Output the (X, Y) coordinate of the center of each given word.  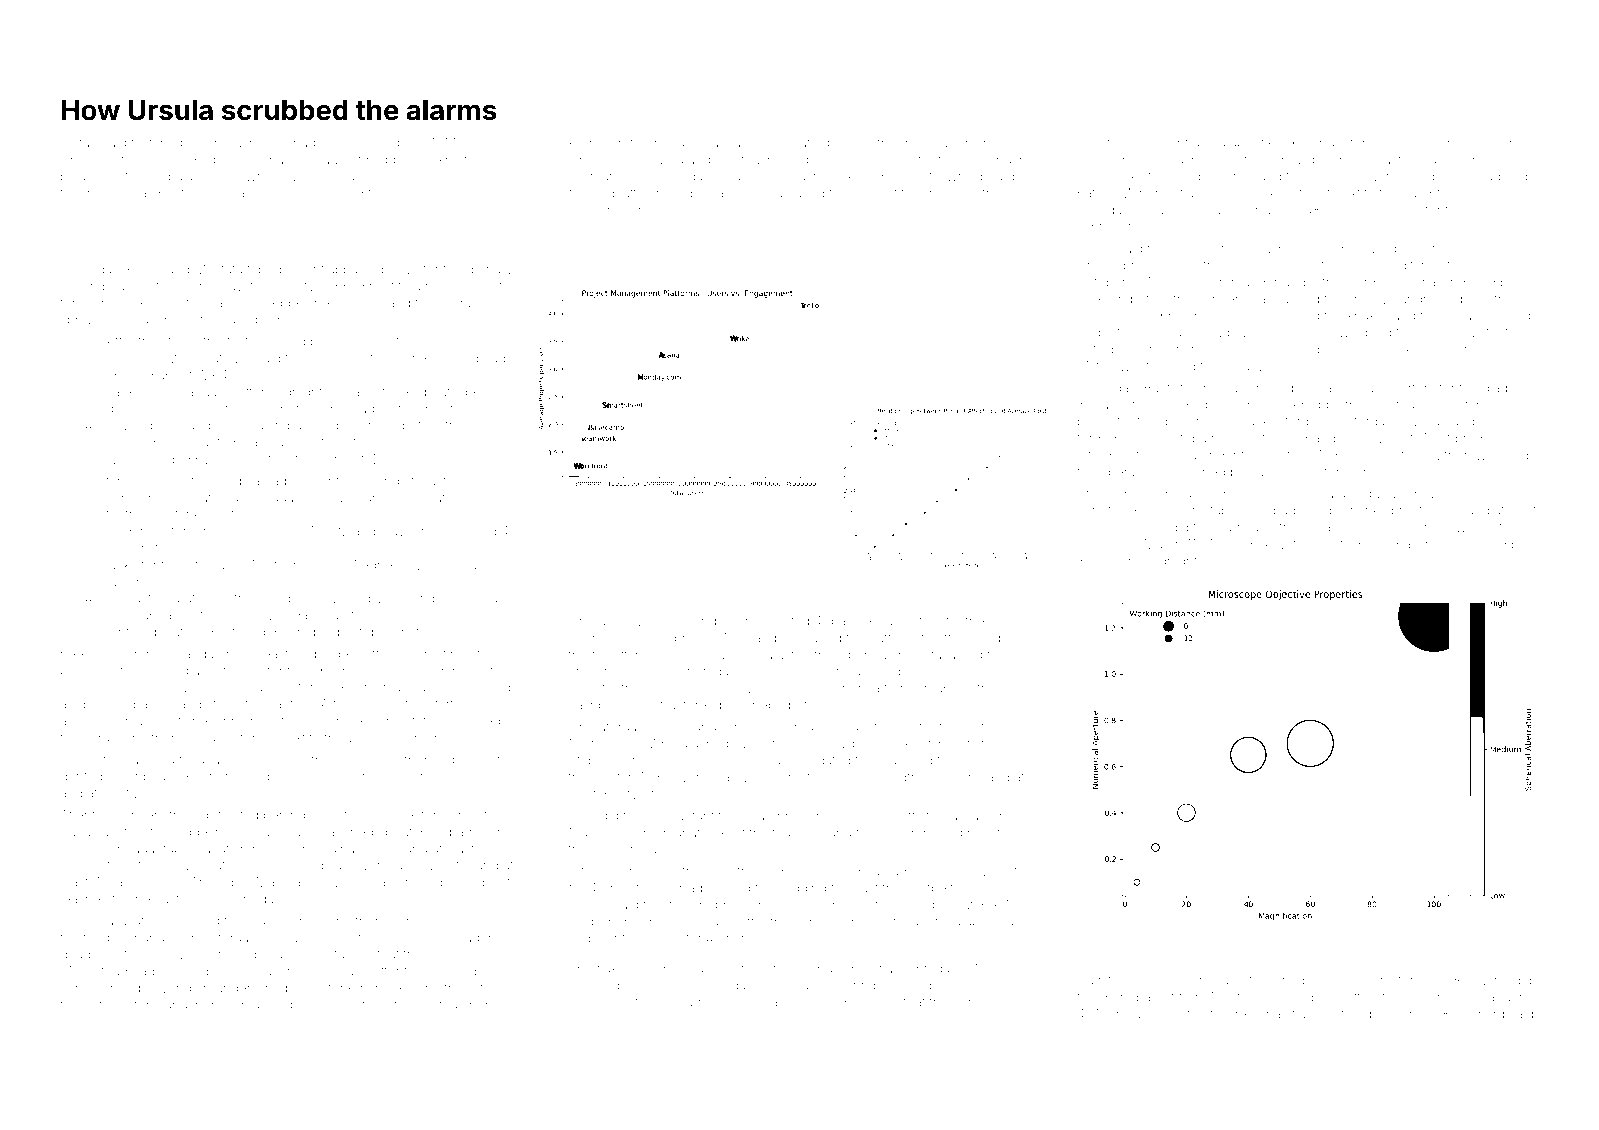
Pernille (591, 142)
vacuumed (353, 143)
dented (81, 777)
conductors (1338, 143)
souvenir (956, 777)
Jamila (407, 922)
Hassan (964, 816)
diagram (1507, 389)
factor (243, 341)
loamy (730, 778)
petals (1095, 423)
